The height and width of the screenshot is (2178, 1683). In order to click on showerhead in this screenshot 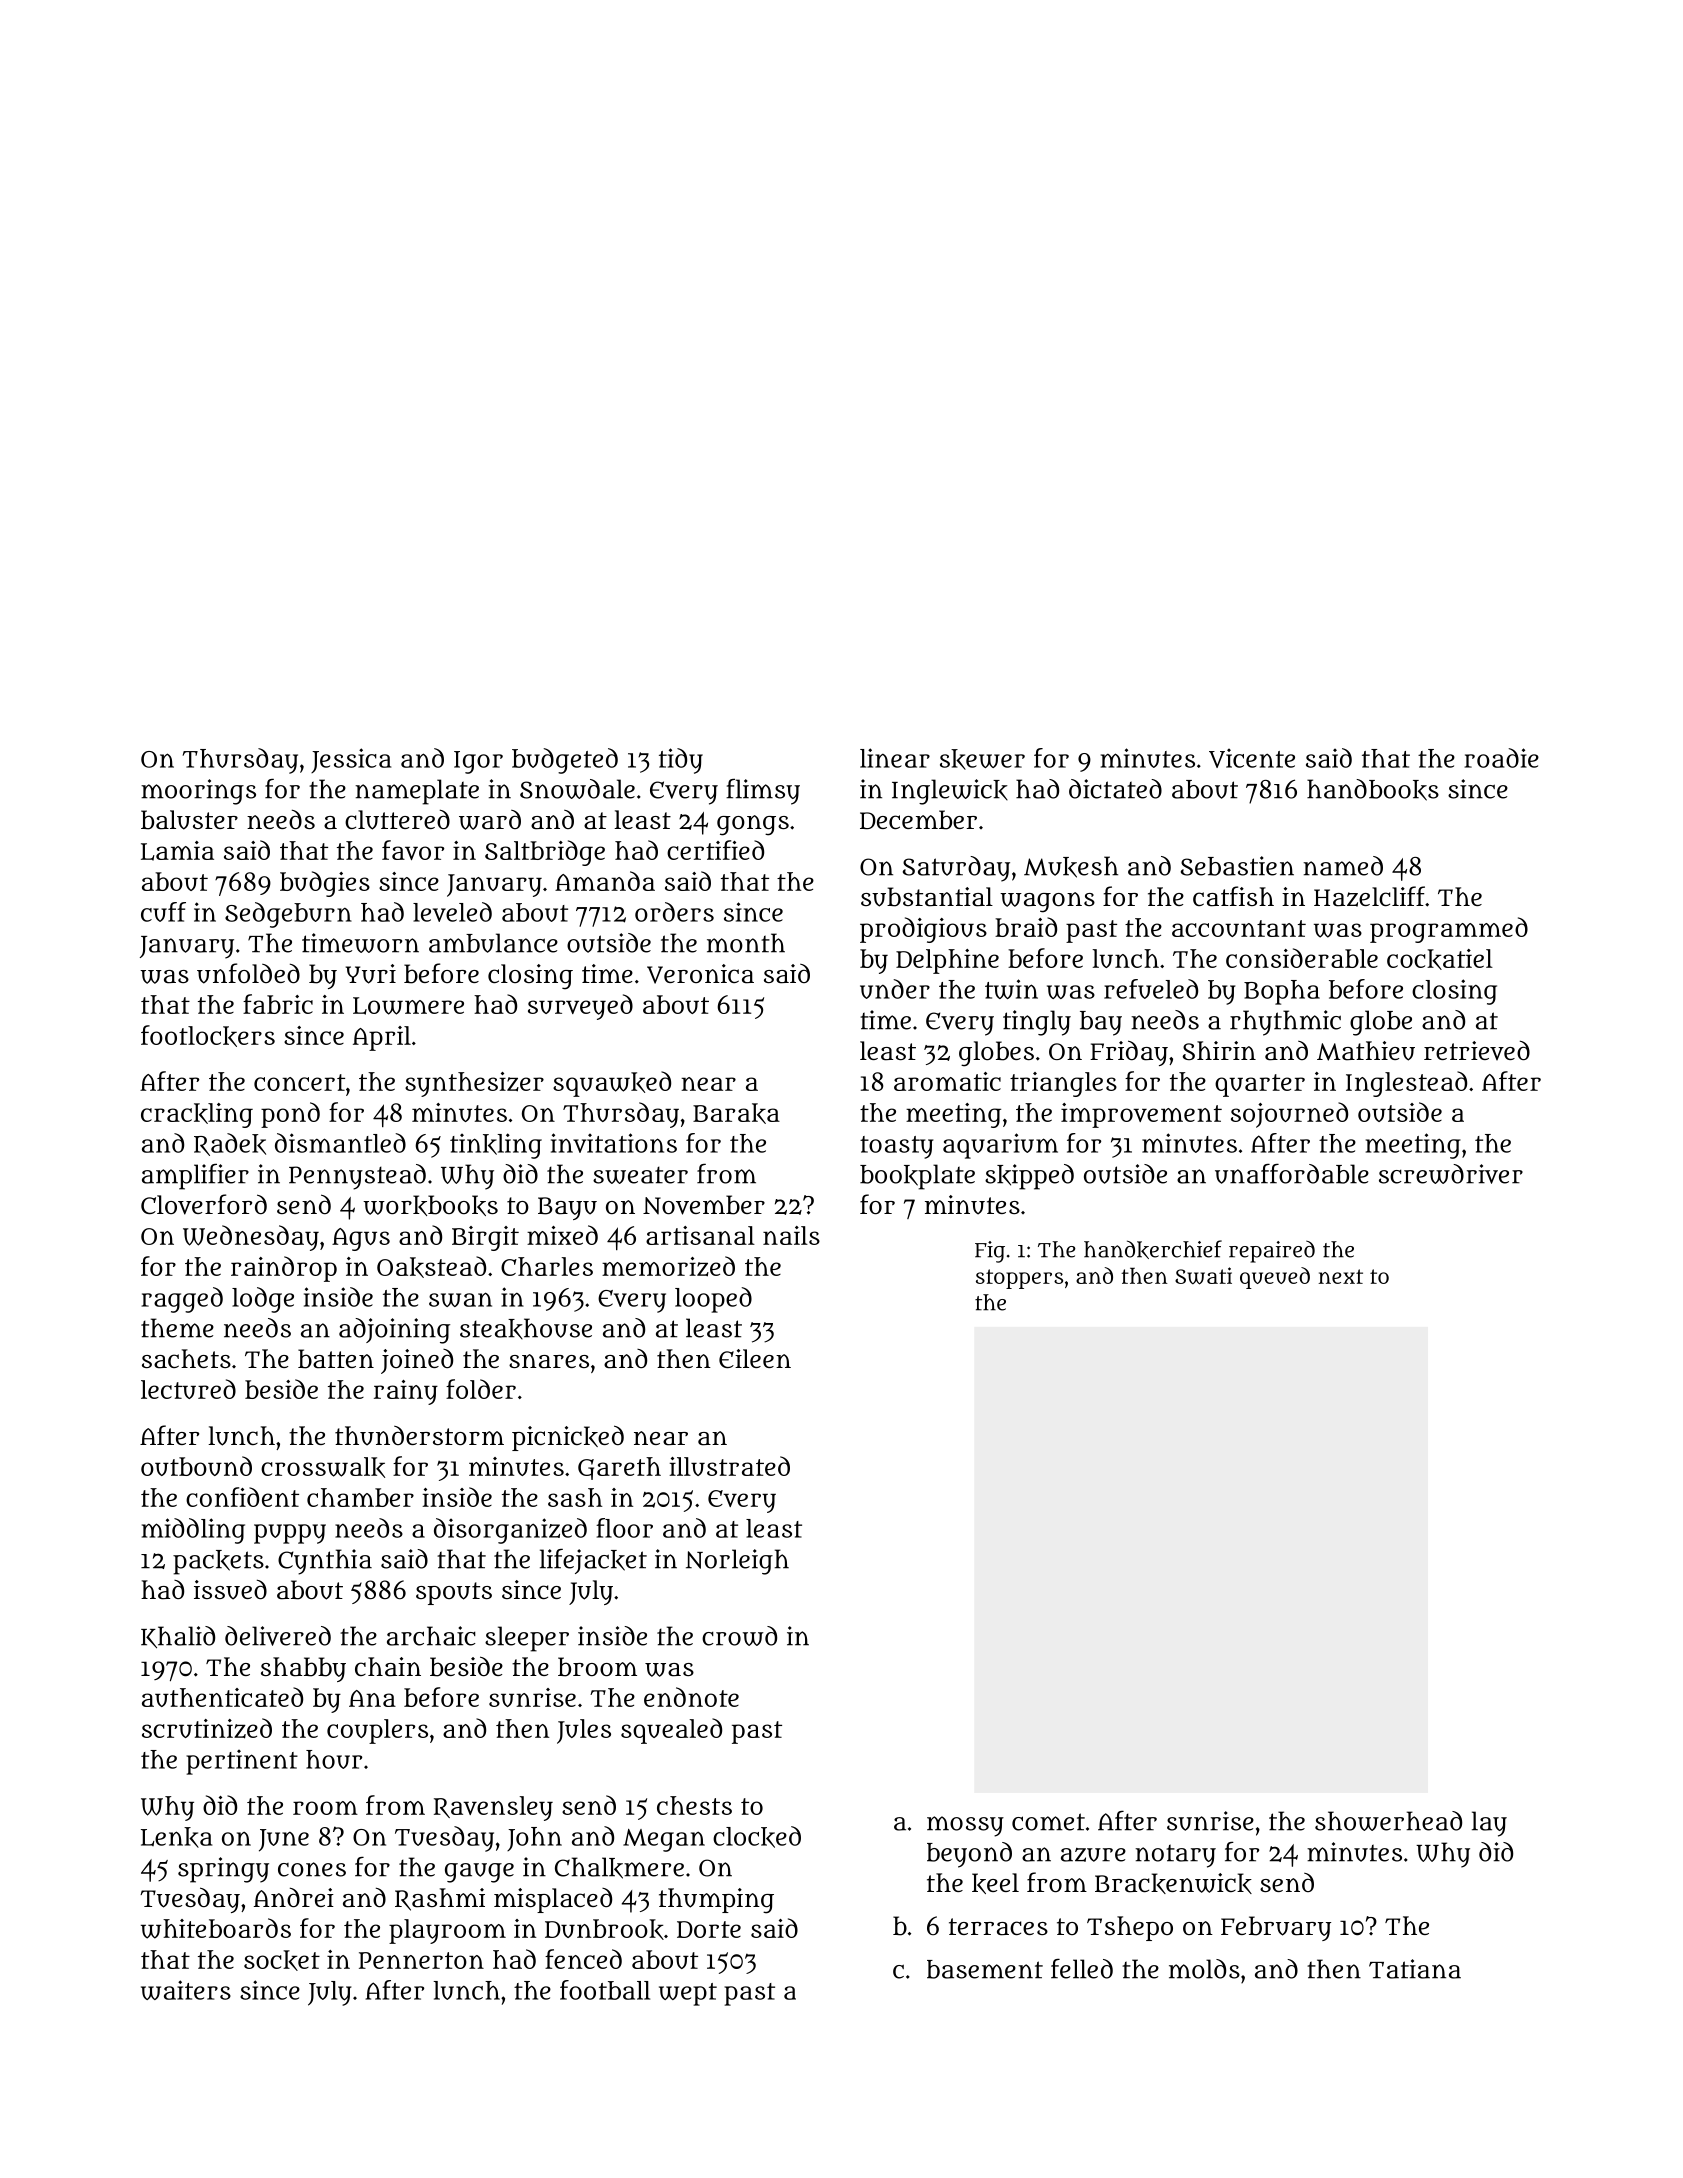, I will do `click(1388, 1821)`.
